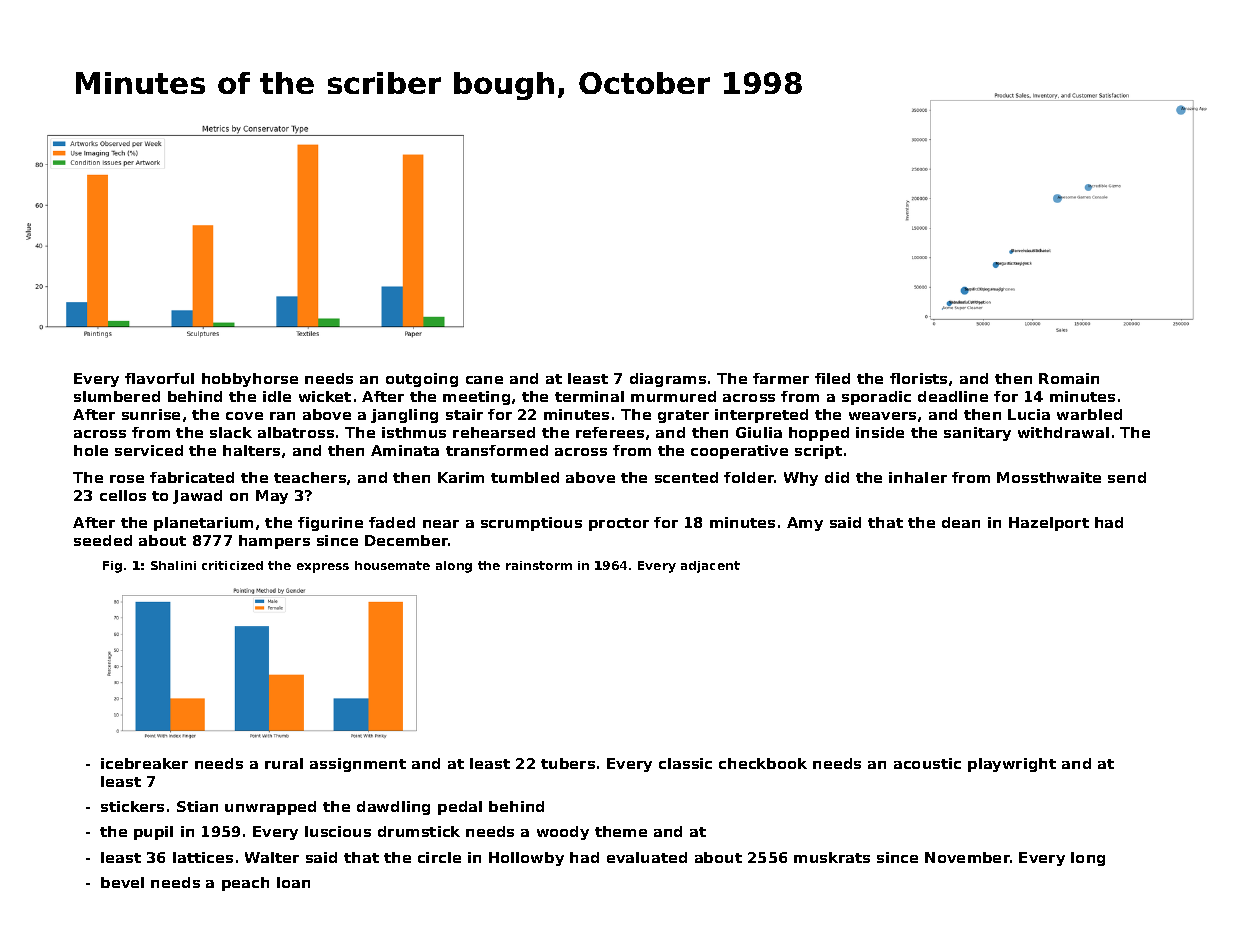  Describe the element at coordinates (144, 763) in the document. I see `icebreaker` at that location.
